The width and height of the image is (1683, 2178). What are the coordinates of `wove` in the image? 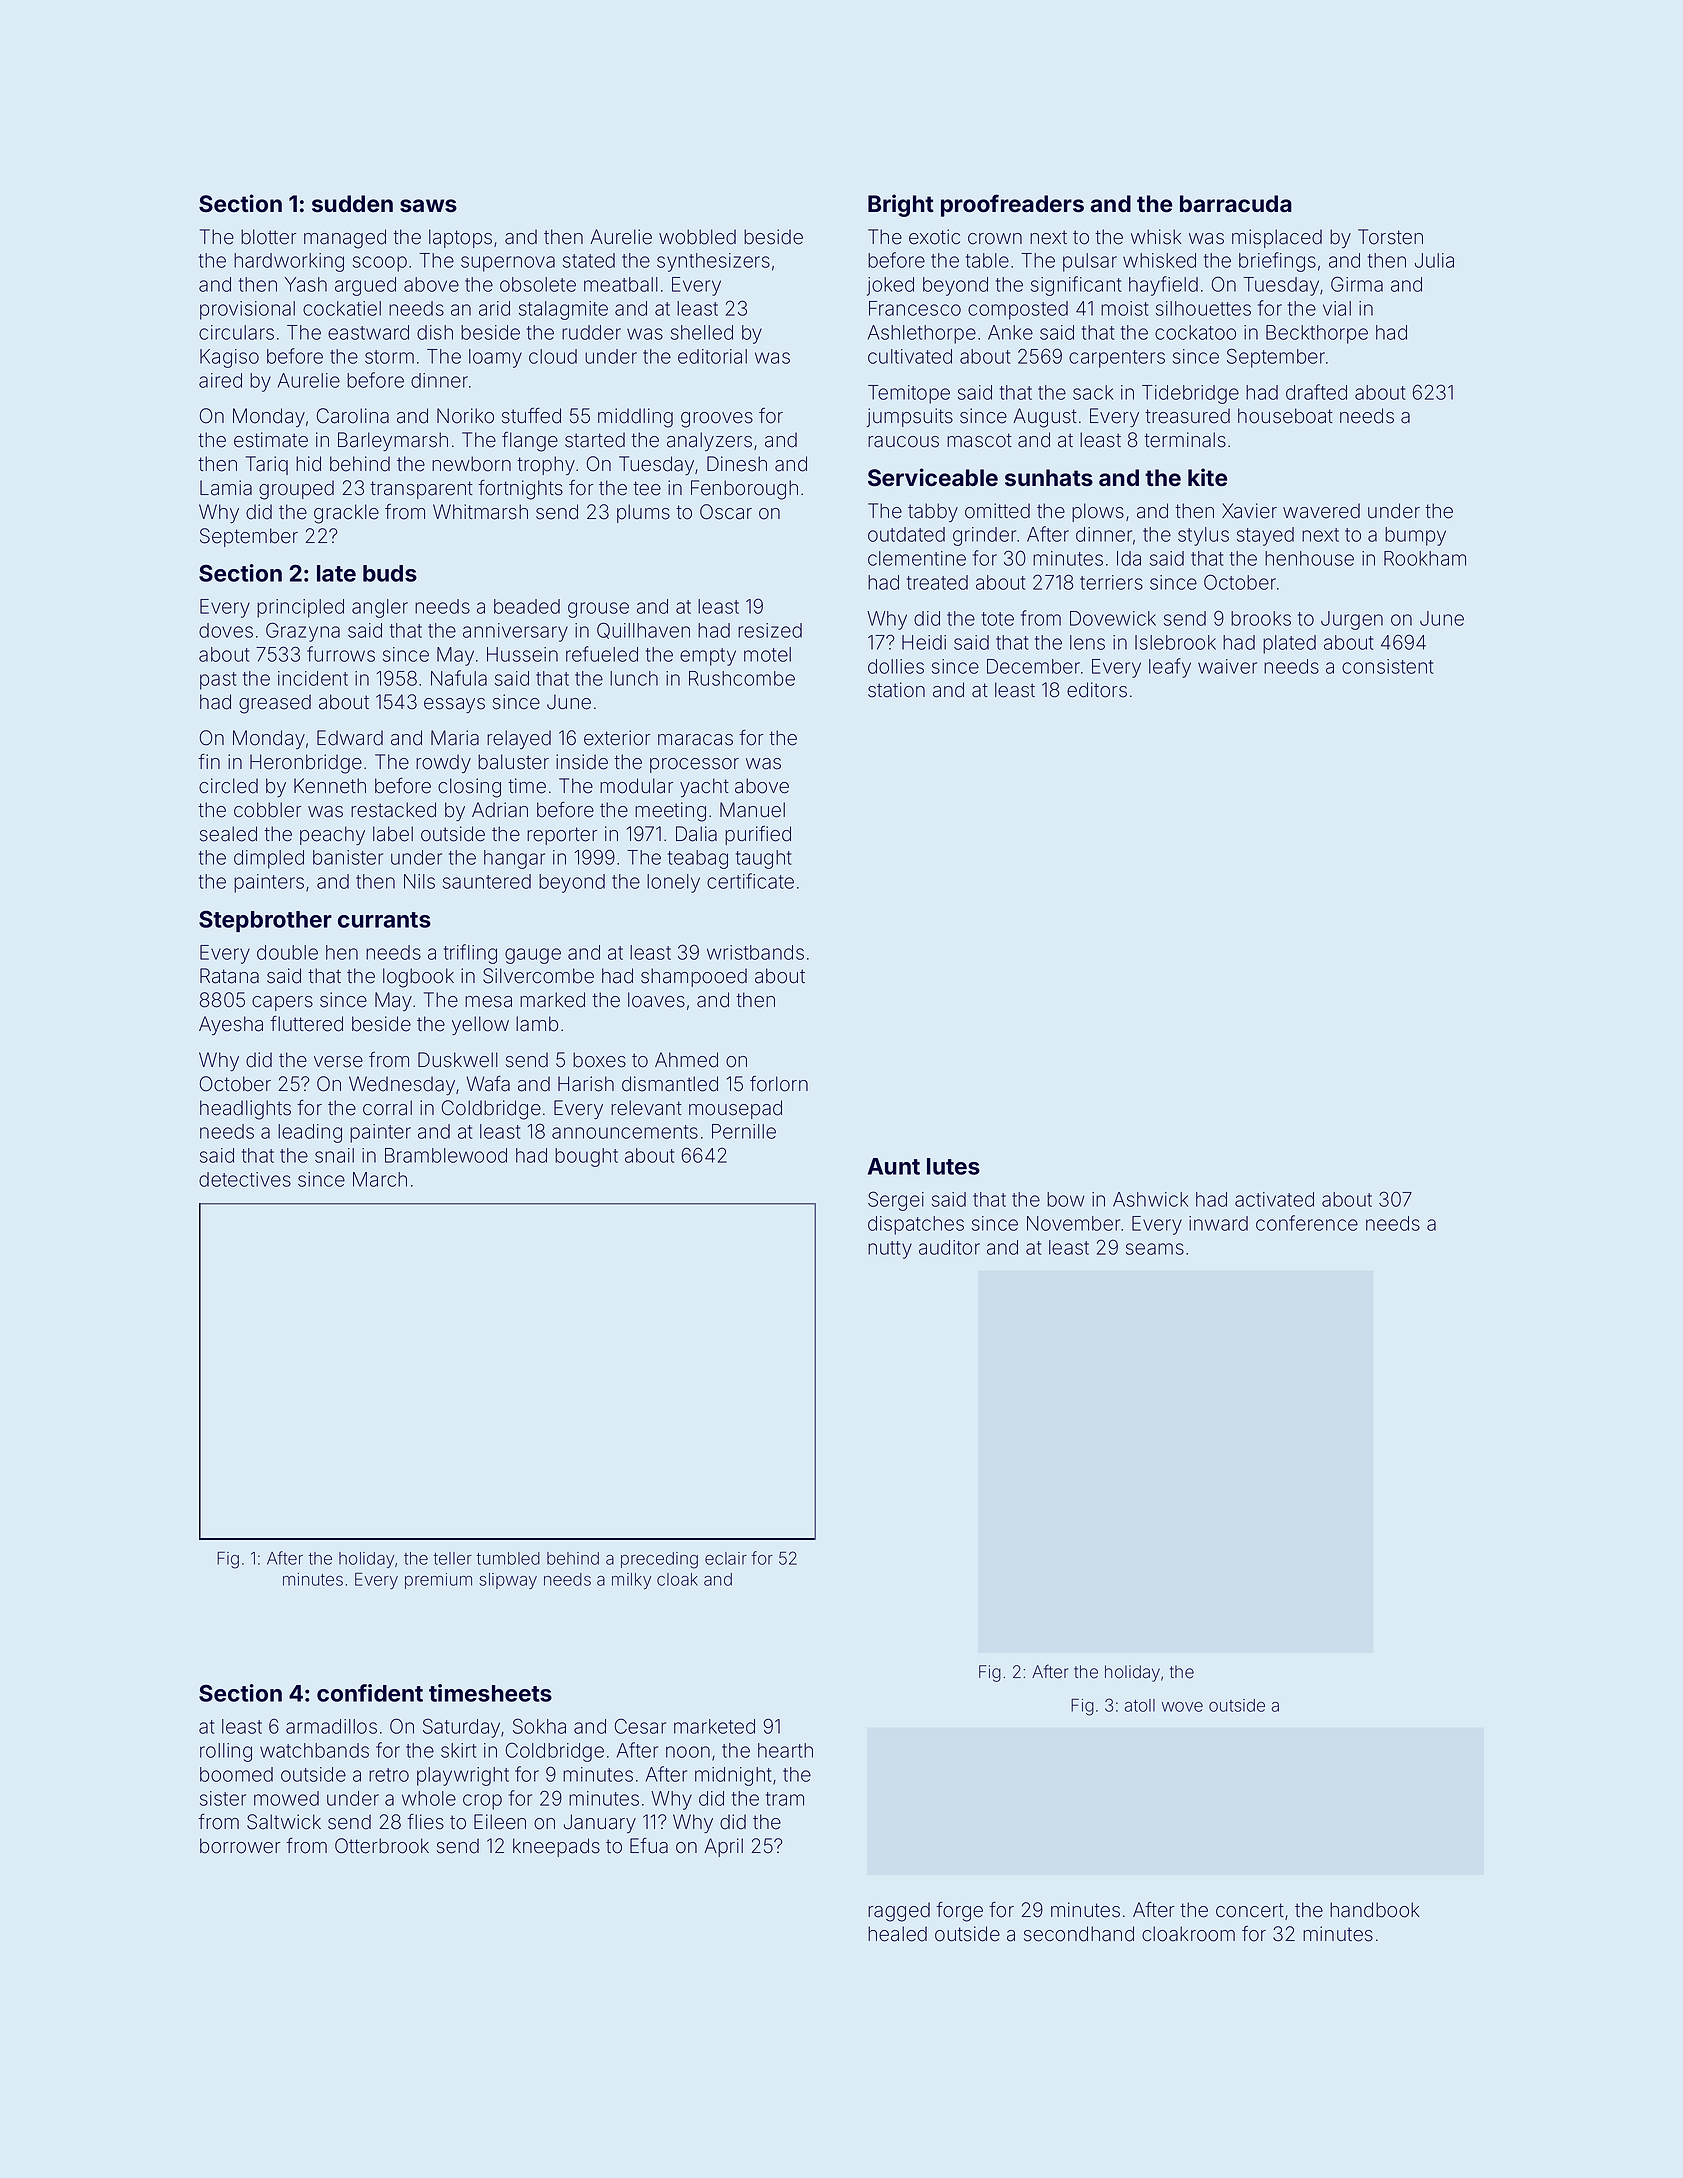 It's located at (1182, 1707).
